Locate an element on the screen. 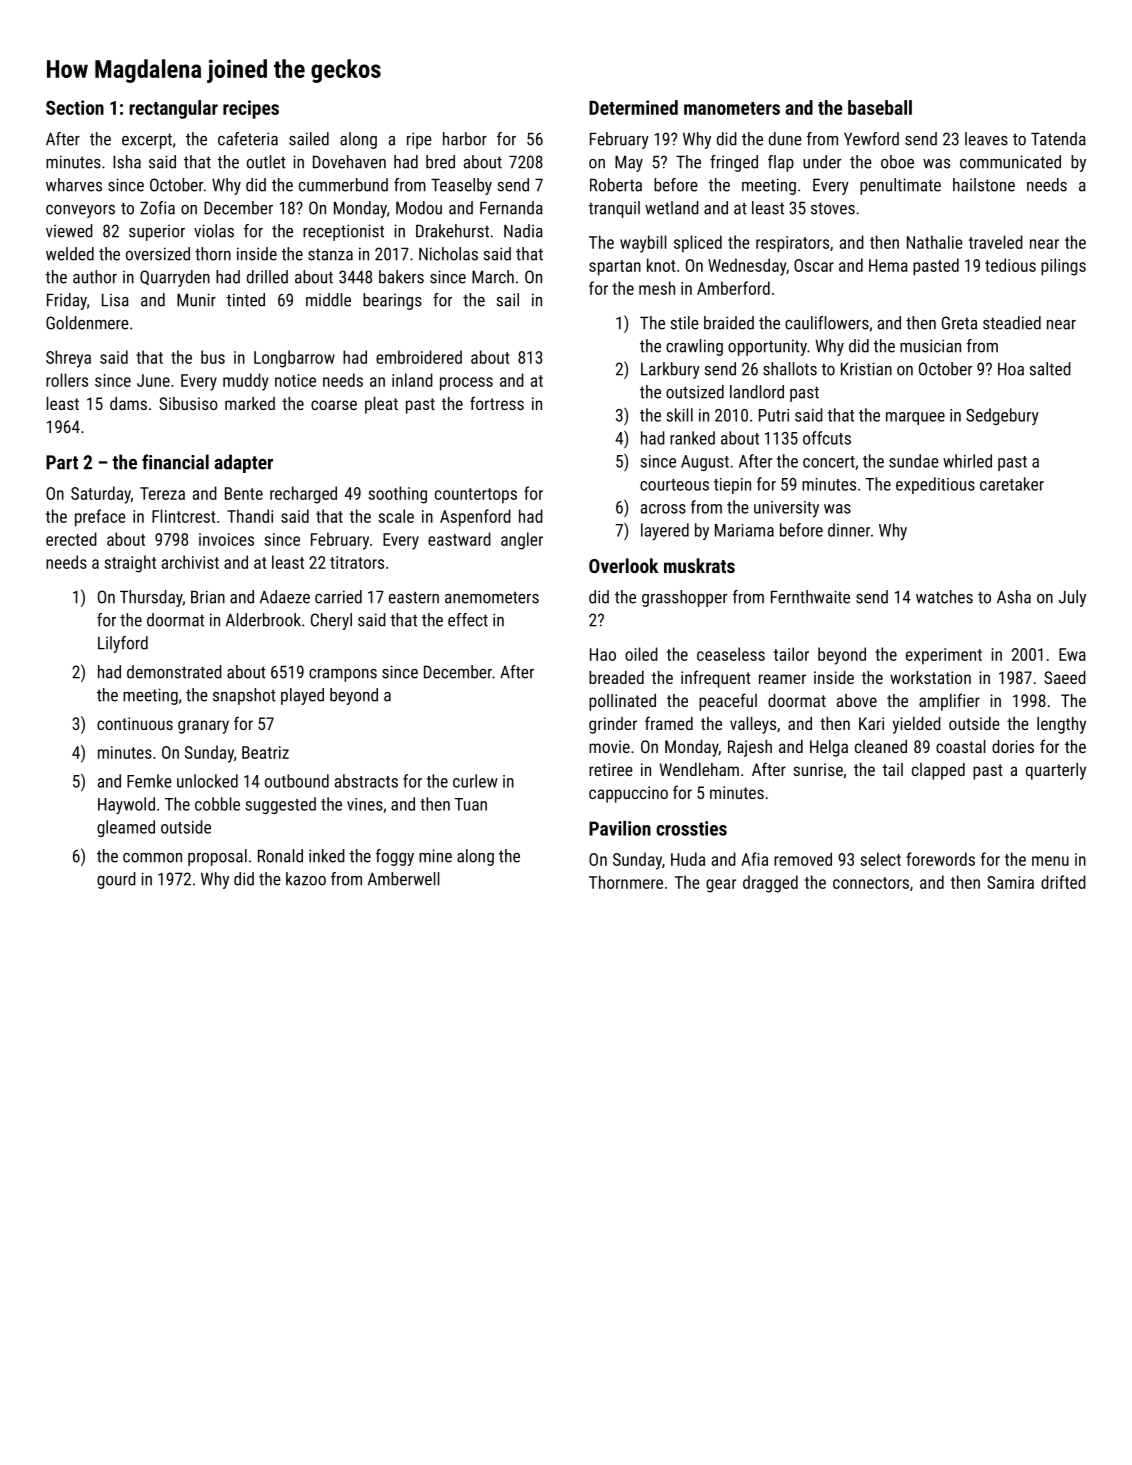 Image resolution: width=1132 pixels, height=1465 pixels. dinner is located at coordinates (849, 530).
